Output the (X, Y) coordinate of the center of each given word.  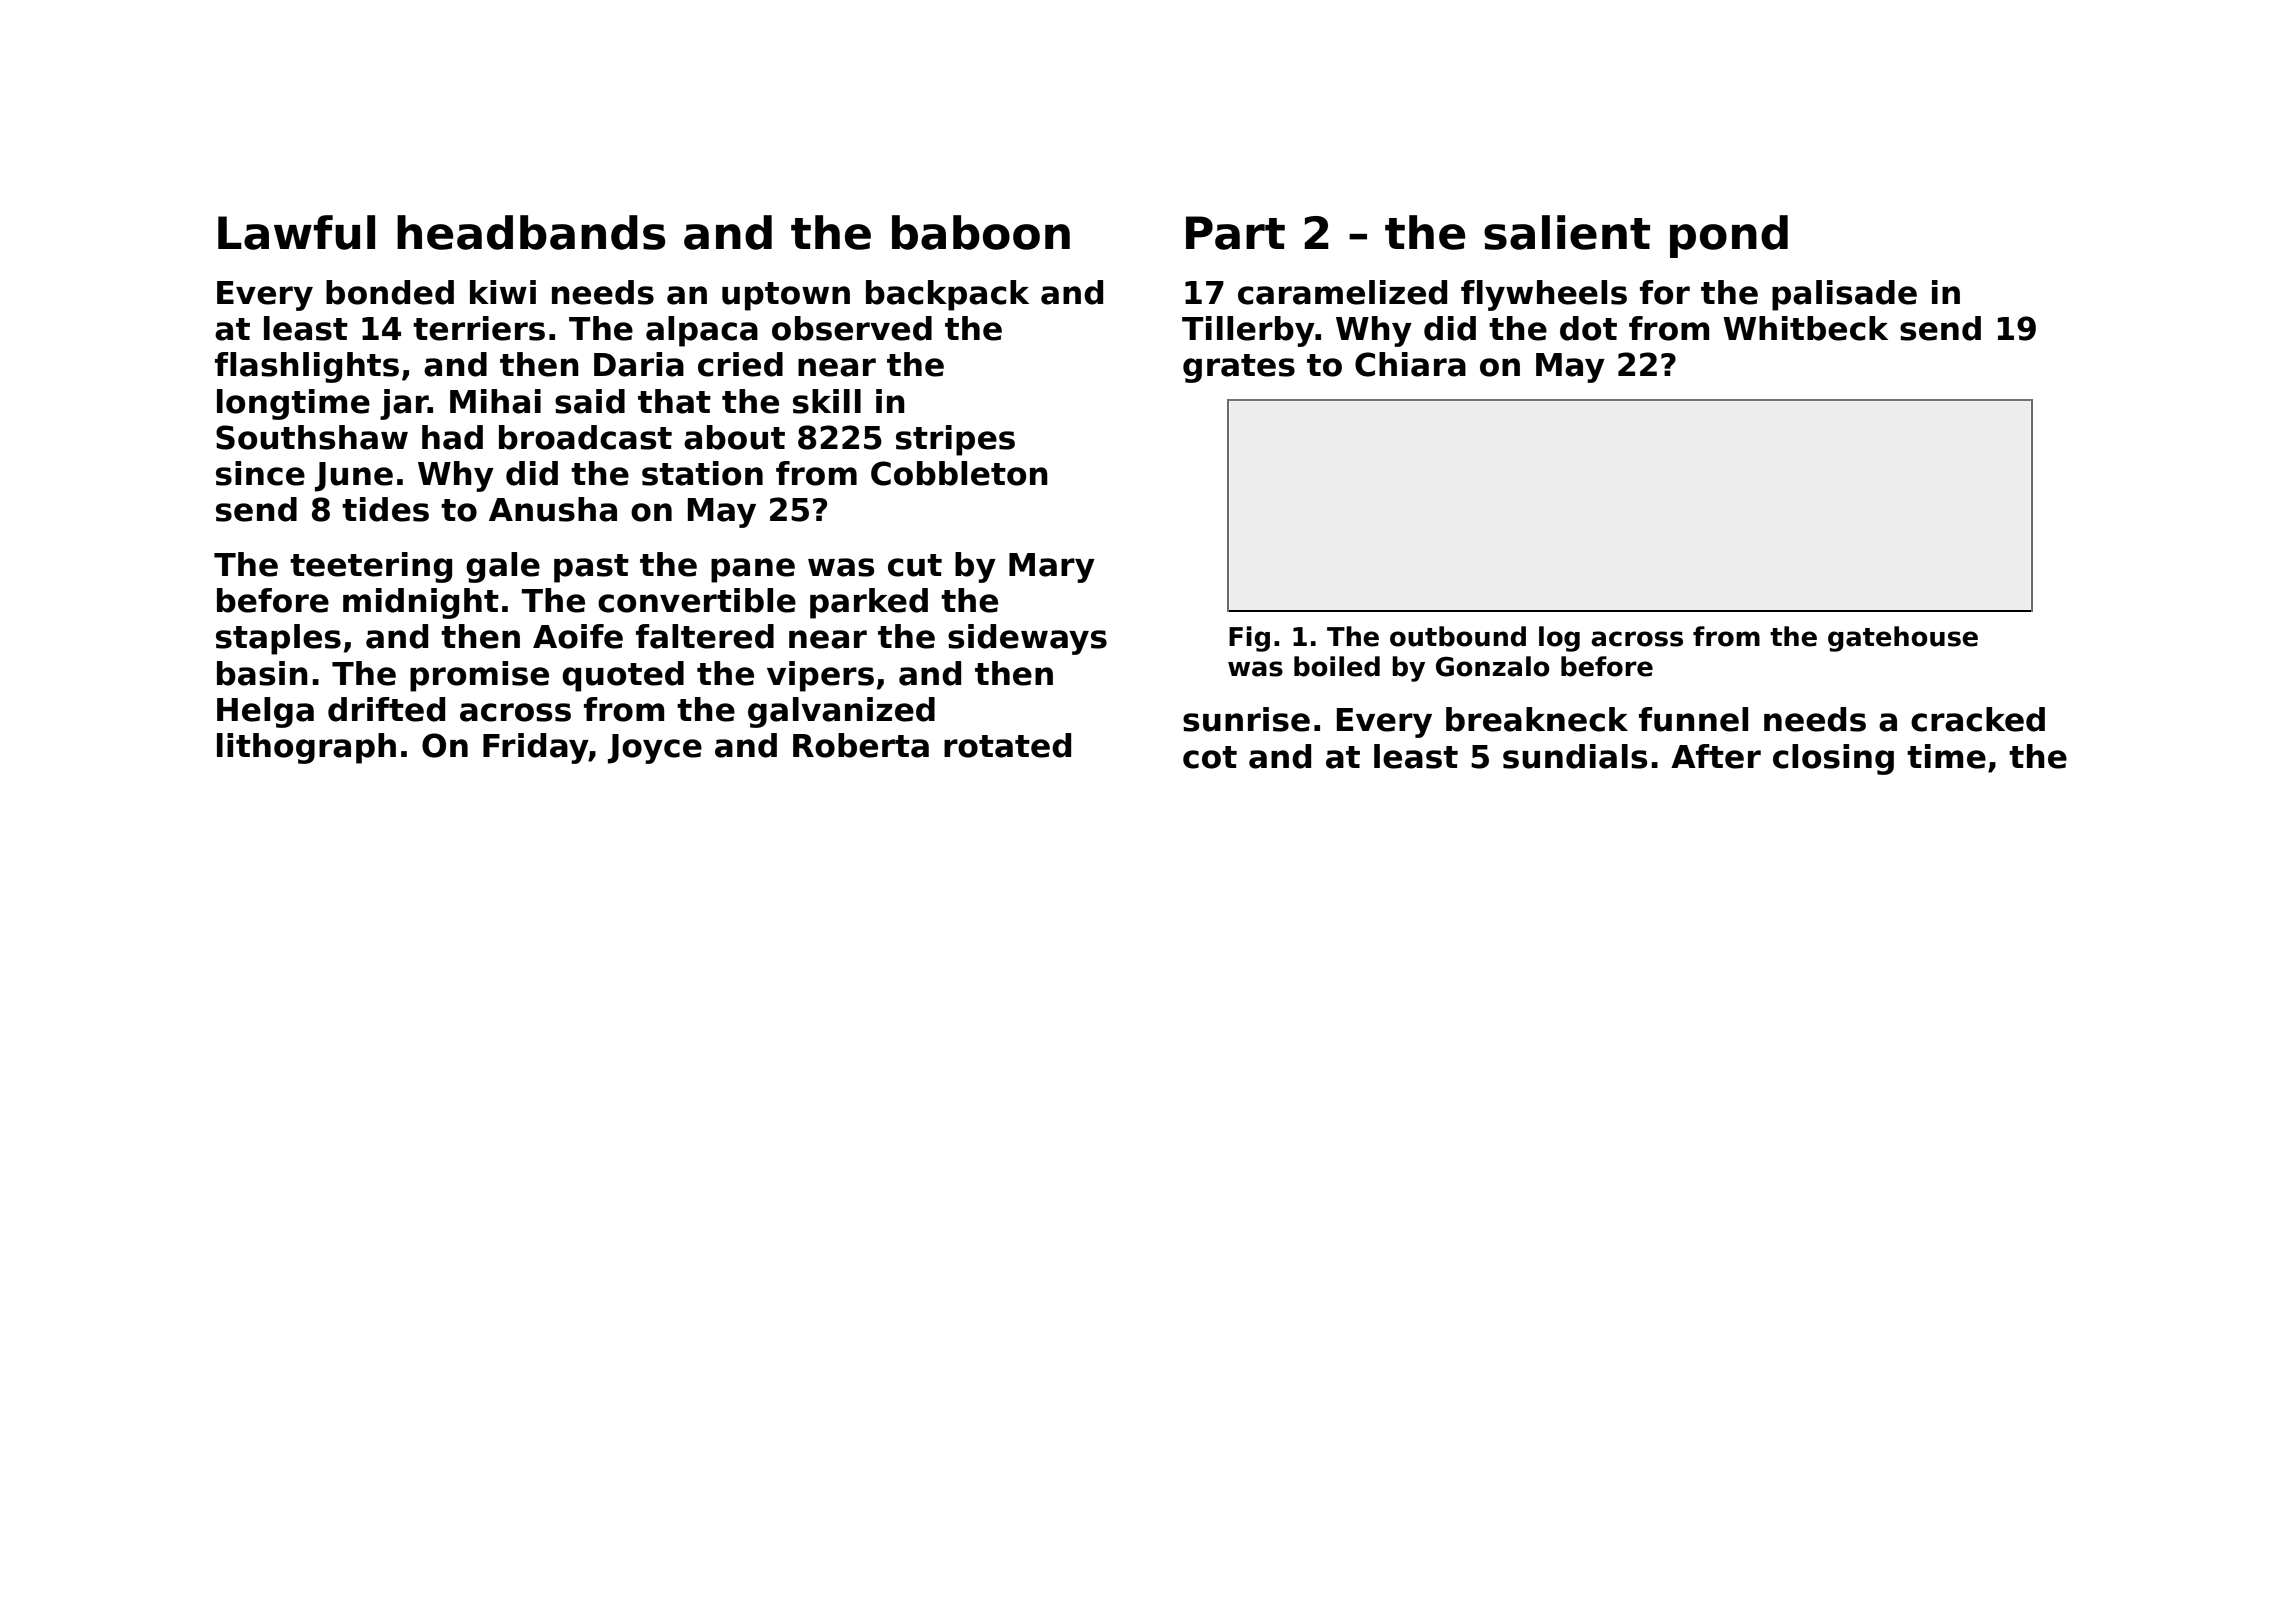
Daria (639, 364)
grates (1239, 368)
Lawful (296, 232)
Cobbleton (959, 473)
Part (1235, 233)
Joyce (655, 749)
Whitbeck (1805, 328)
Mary (1052, 568)
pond (1729, 236)
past (591, 568)
